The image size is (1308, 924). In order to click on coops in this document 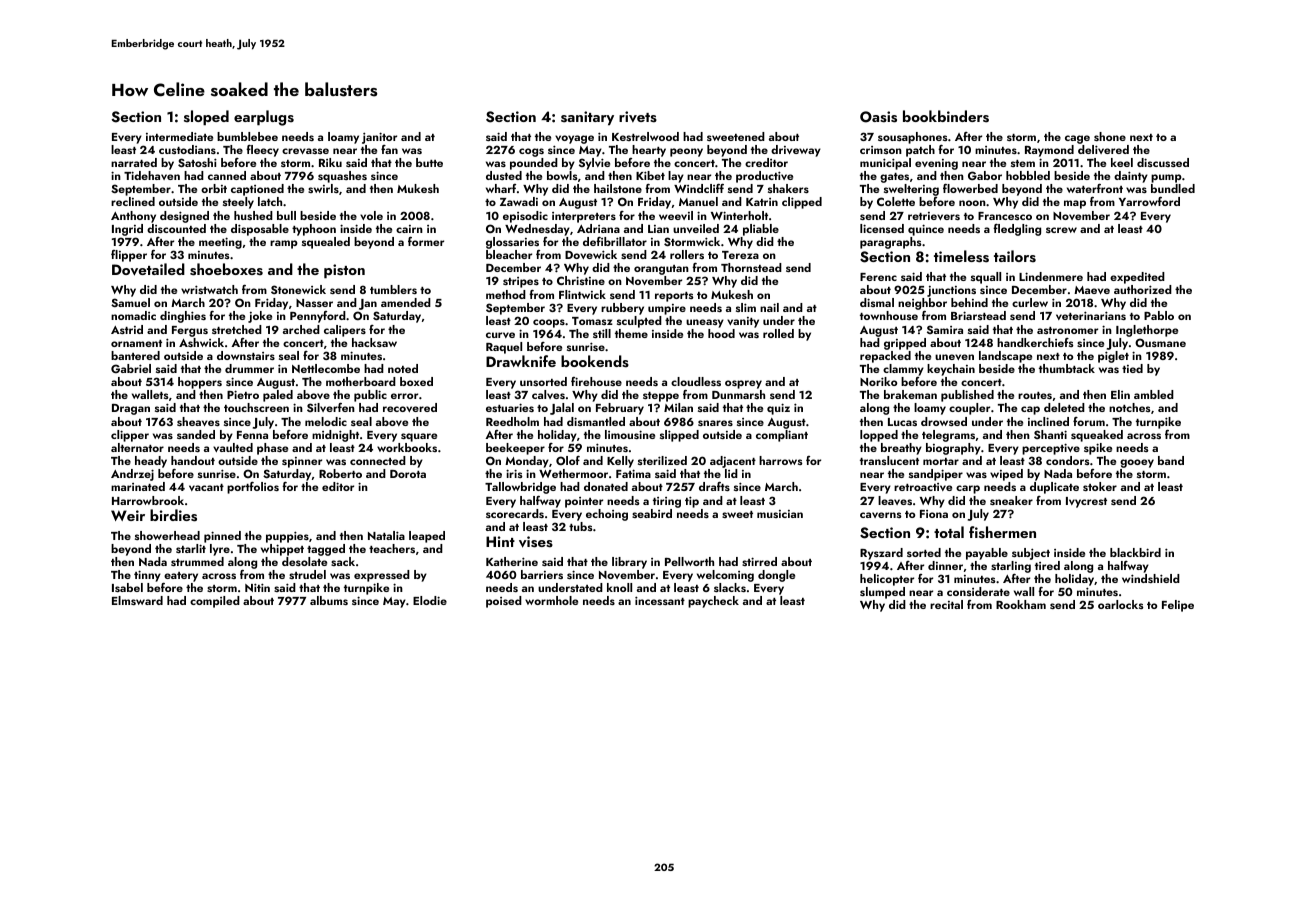, I will do `click(549, 323)`.
